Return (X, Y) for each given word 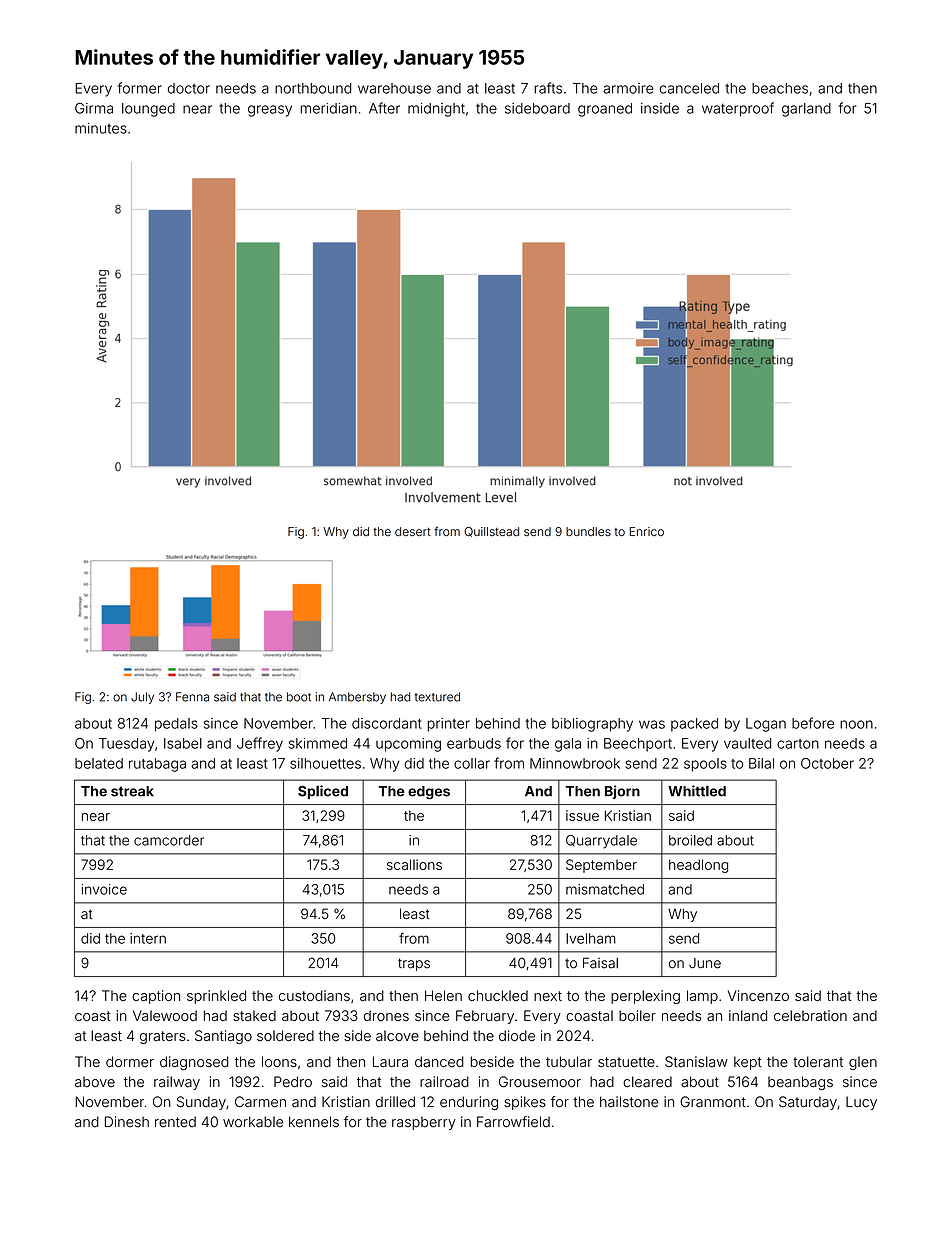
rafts (548, 88)
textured (437, 697)
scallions (414, 864)
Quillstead (491, 532)
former (140, 88)
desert (413, 531)
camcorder (169, 840)
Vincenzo (758, 995)
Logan (766, 725)
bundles (588, 531)
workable (253, 1122)
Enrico (646, 531)
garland (806, 110)
